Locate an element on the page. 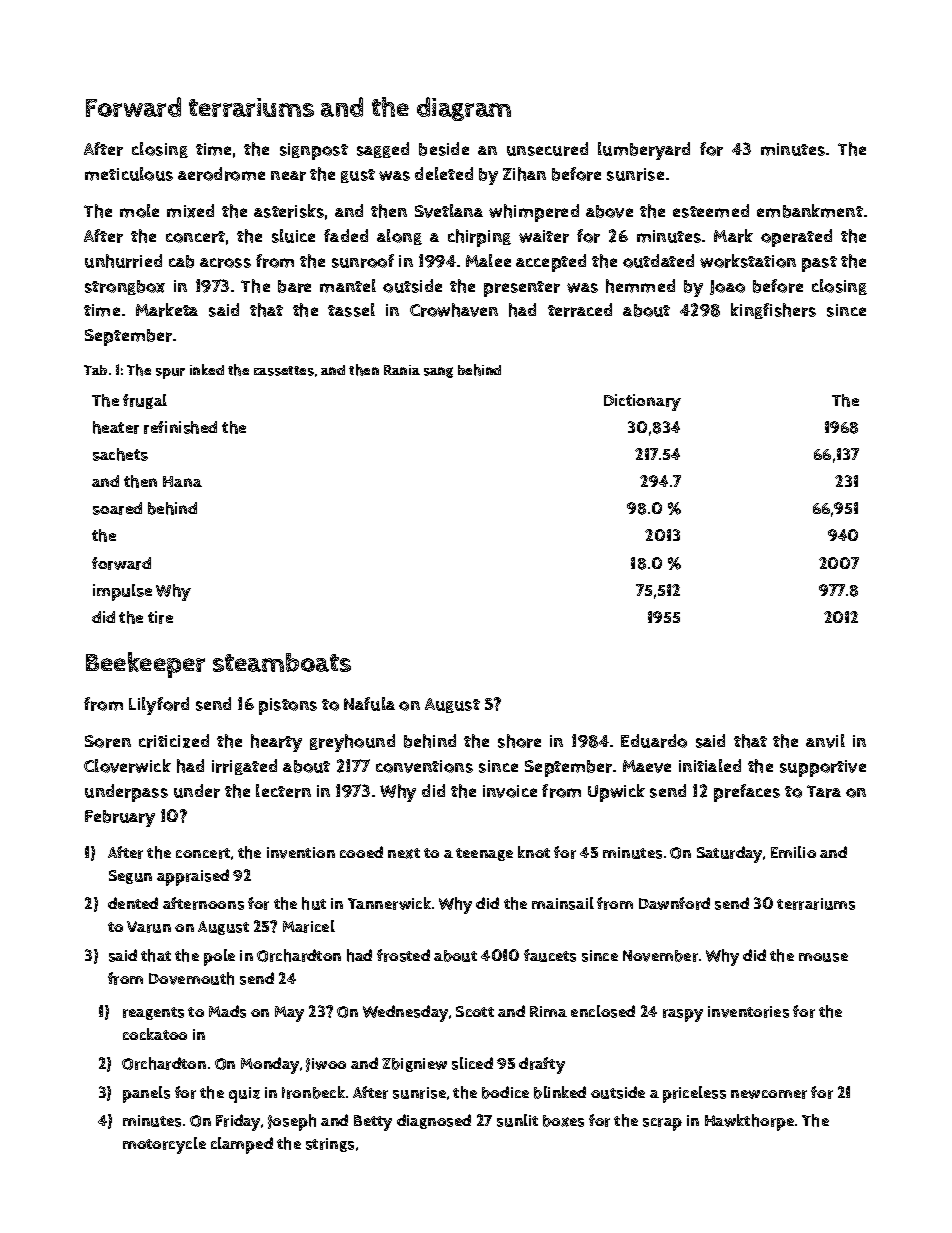 This page has width=952, height=1233. tire is located at coordinates (160, 617).
